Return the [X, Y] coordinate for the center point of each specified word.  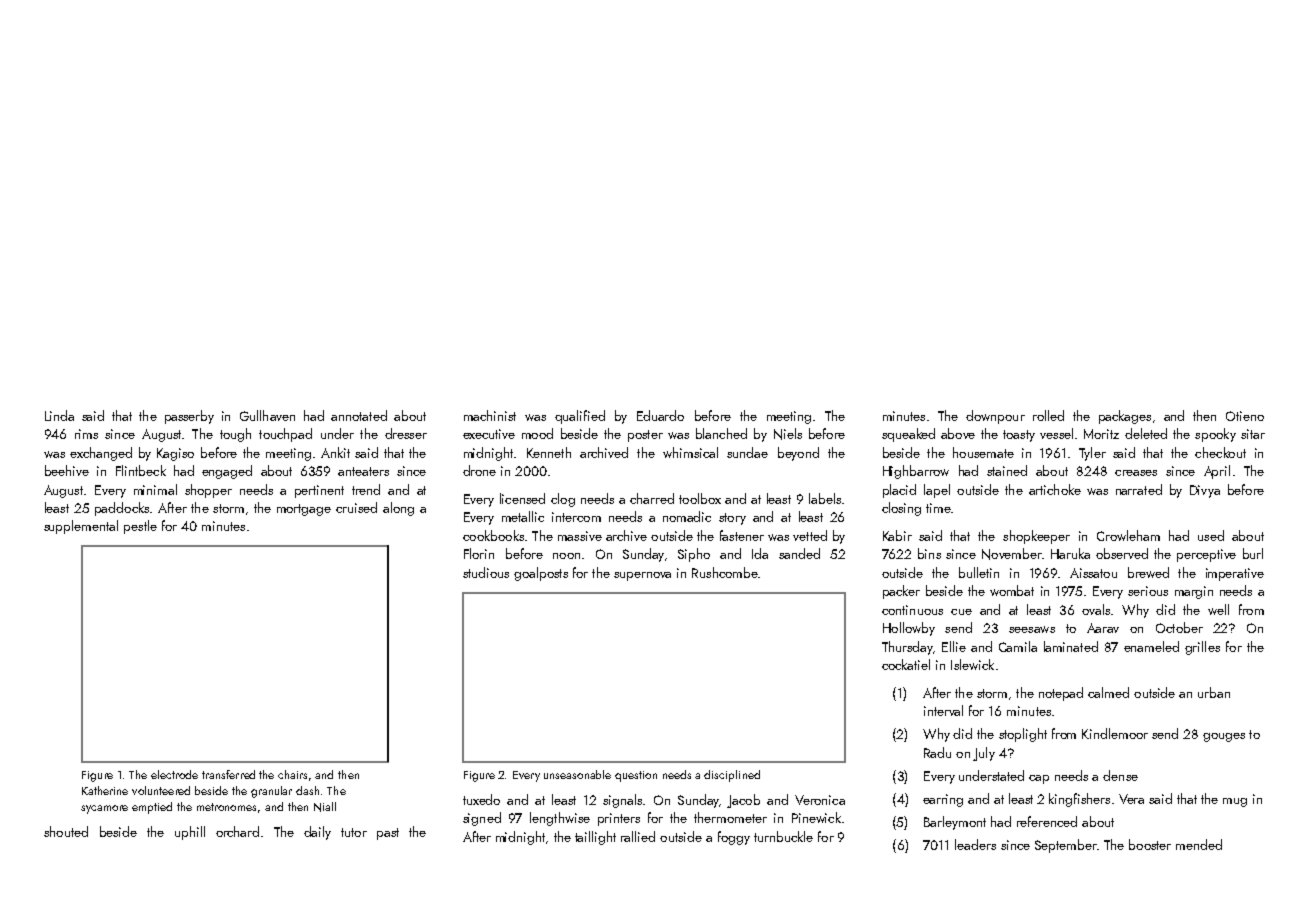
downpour [995, 417]
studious [486, 572]
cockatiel [906, 664]
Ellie [954, 646]
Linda [59, 415]
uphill [190, 833]
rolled [1048, 415]
